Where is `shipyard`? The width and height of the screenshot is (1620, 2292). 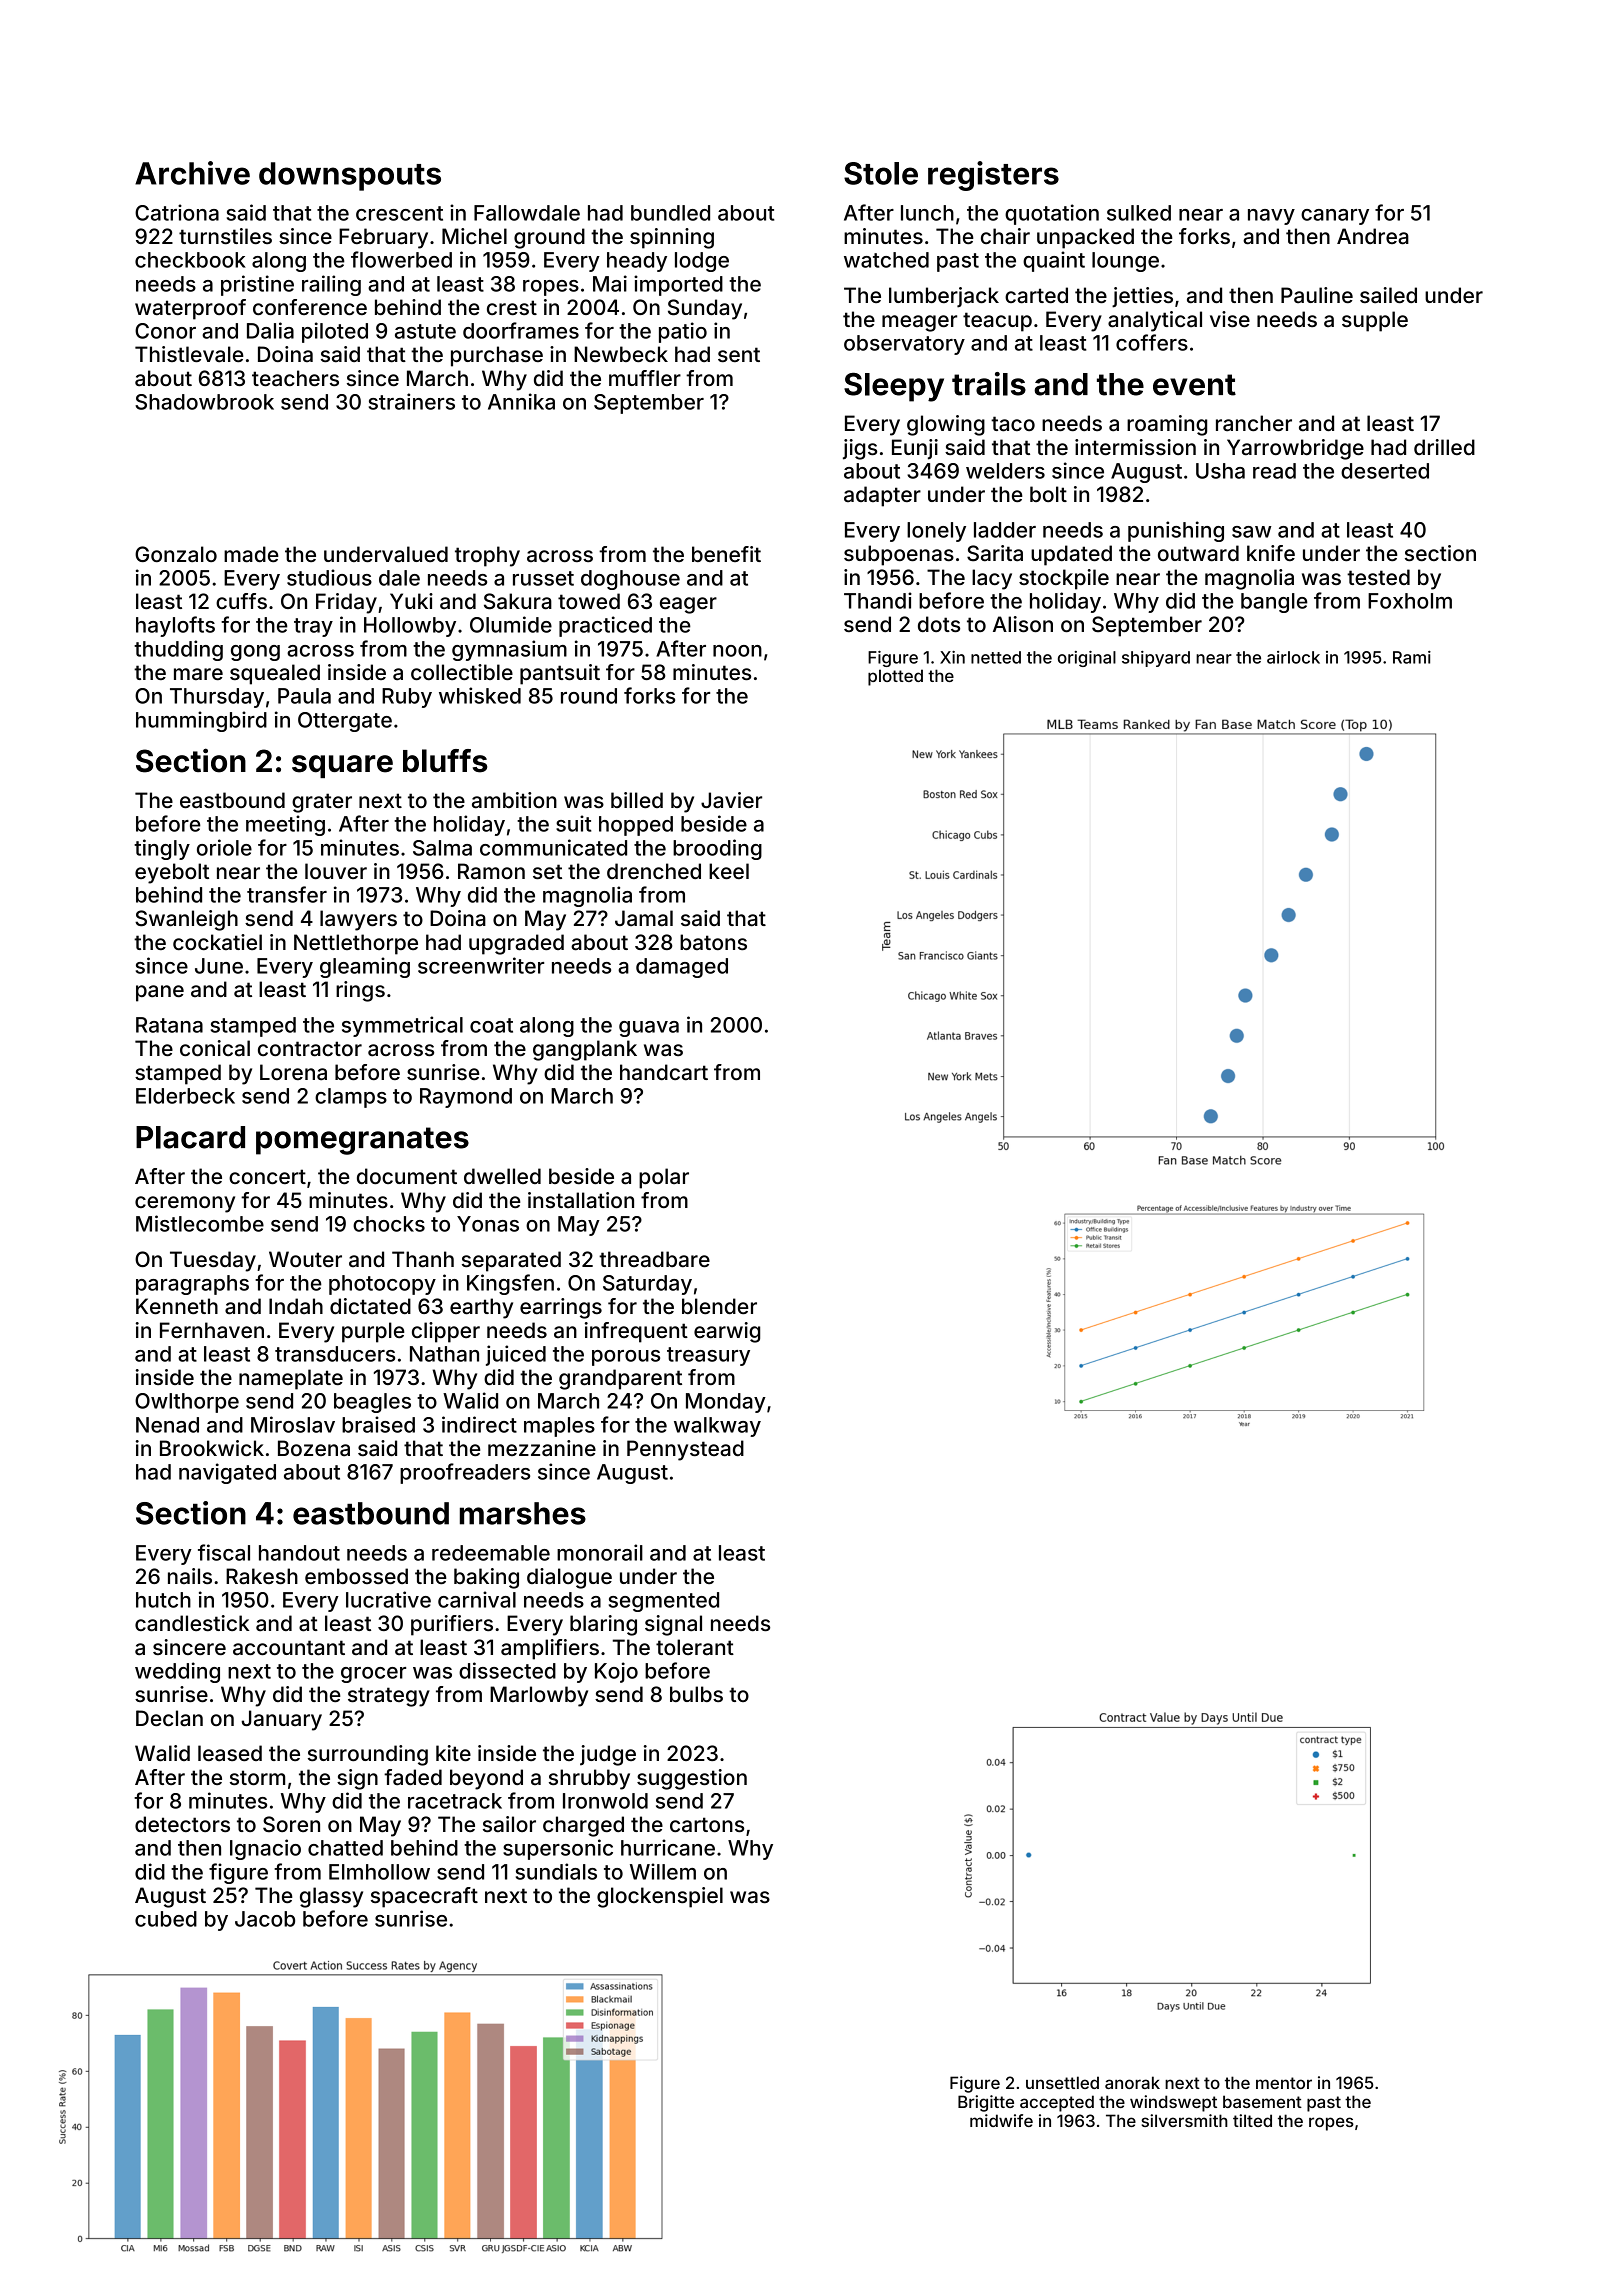
shipyard is located at coordinates (1156, 659).
